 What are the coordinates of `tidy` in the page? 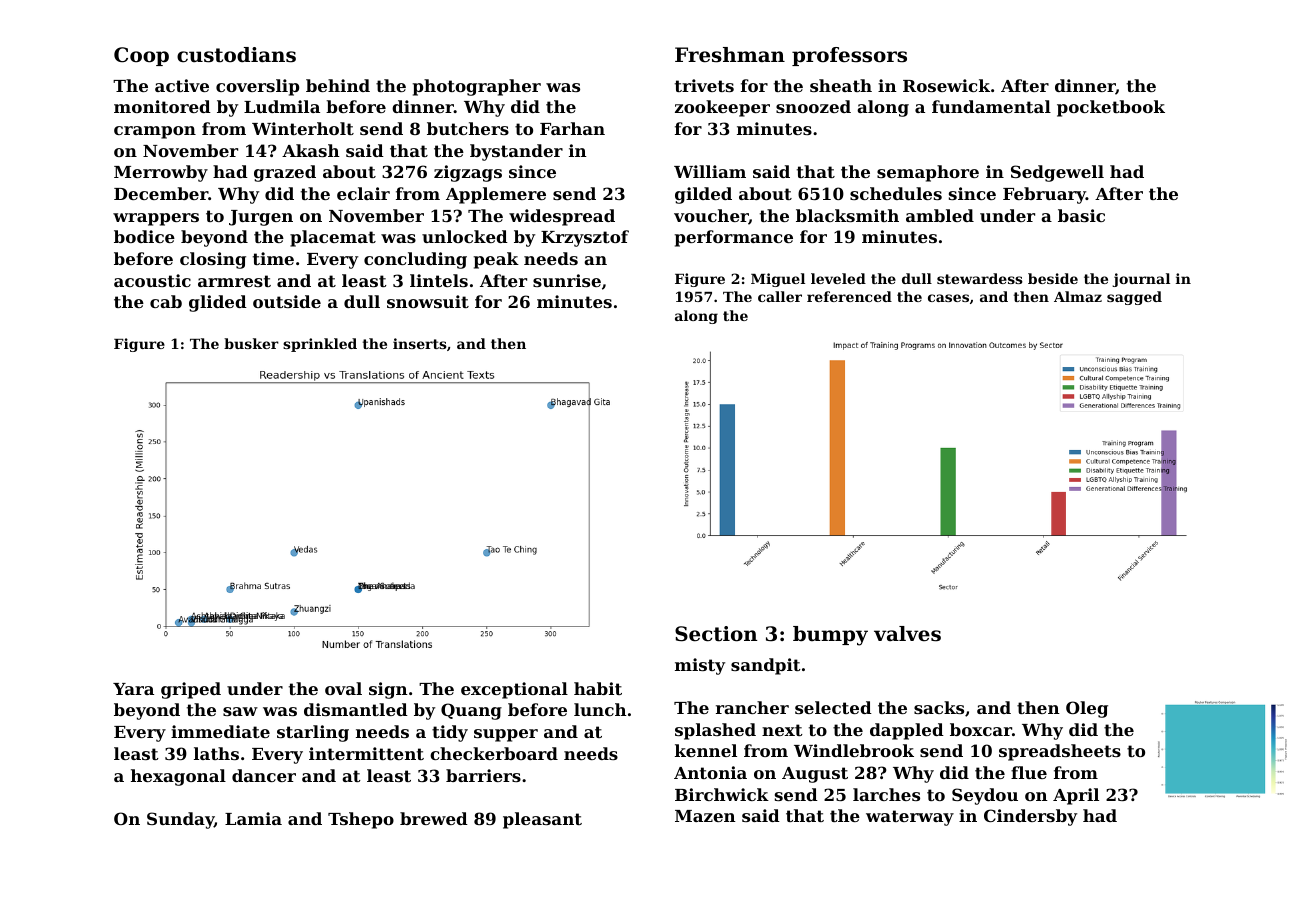 It's located at (450, 733).
